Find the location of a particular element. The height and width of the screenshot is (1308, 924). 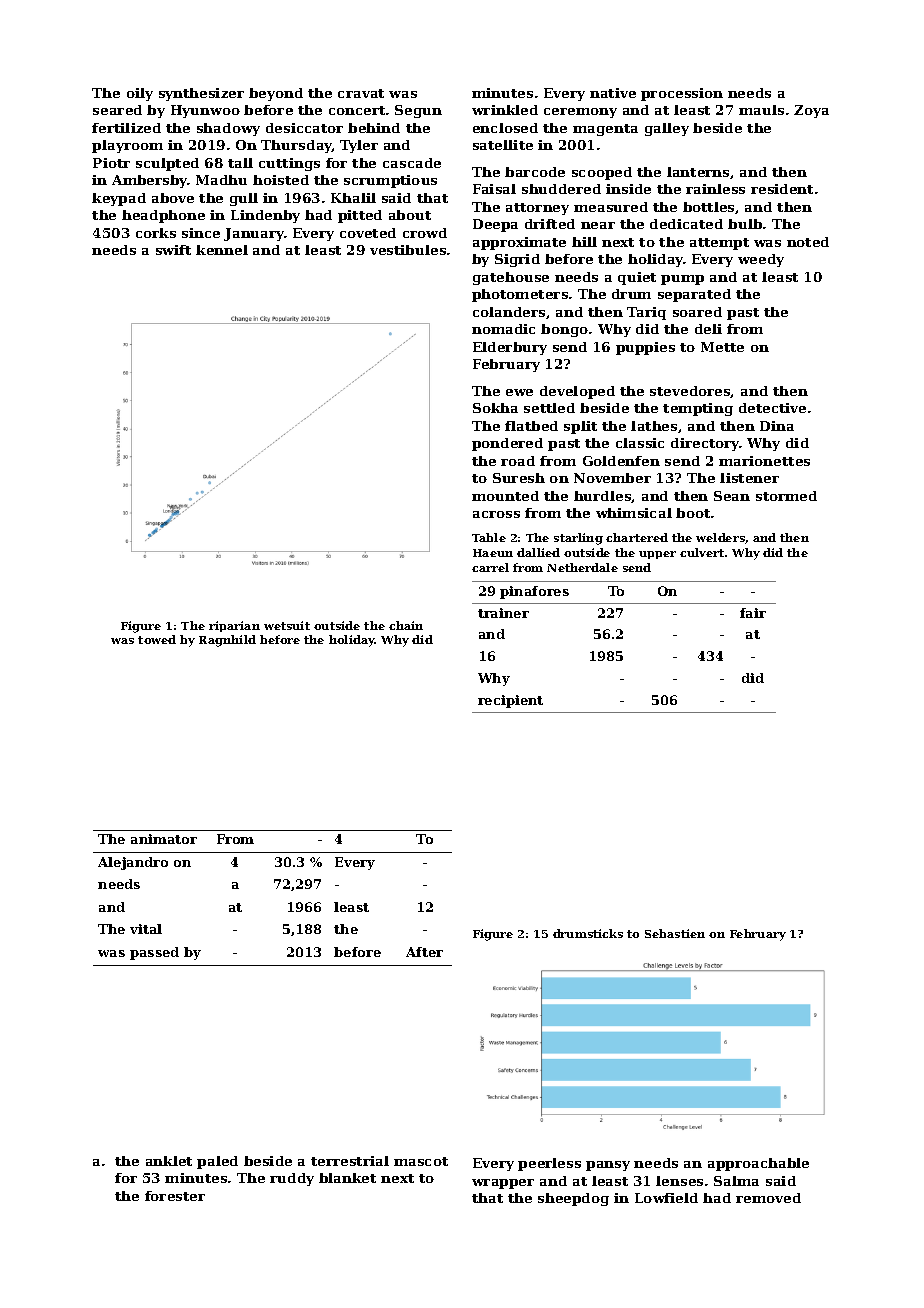

kennel is located at coordinates (222, 250).
